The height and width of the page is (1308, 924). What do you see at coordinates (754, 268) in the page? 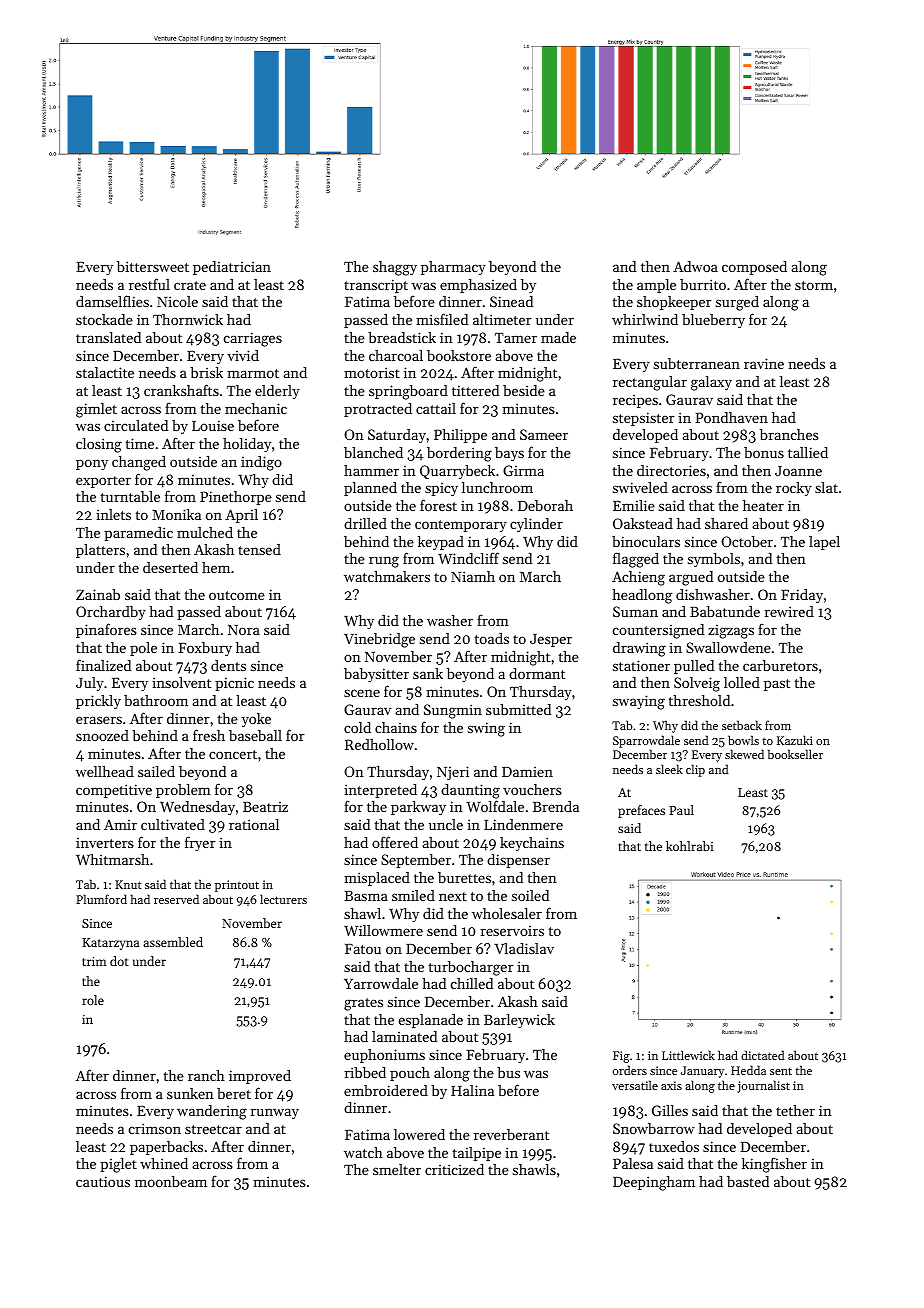
I see `composed` at bounding box center [754, 268].
